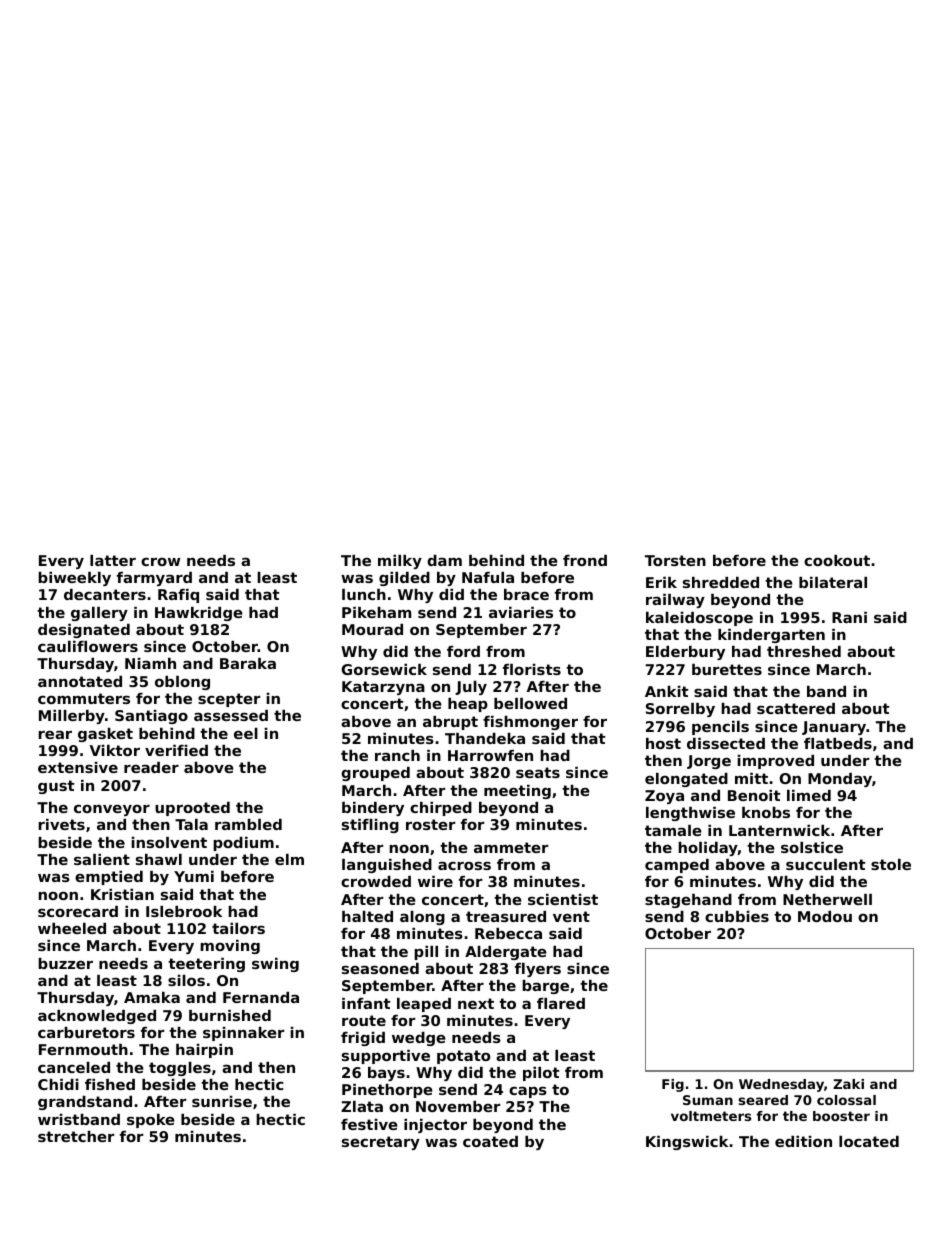 The image size is (952, 1233). What do you see at coordinates (849, 617) in the image?
I see `Rani` at bounding box center [849, 617].
